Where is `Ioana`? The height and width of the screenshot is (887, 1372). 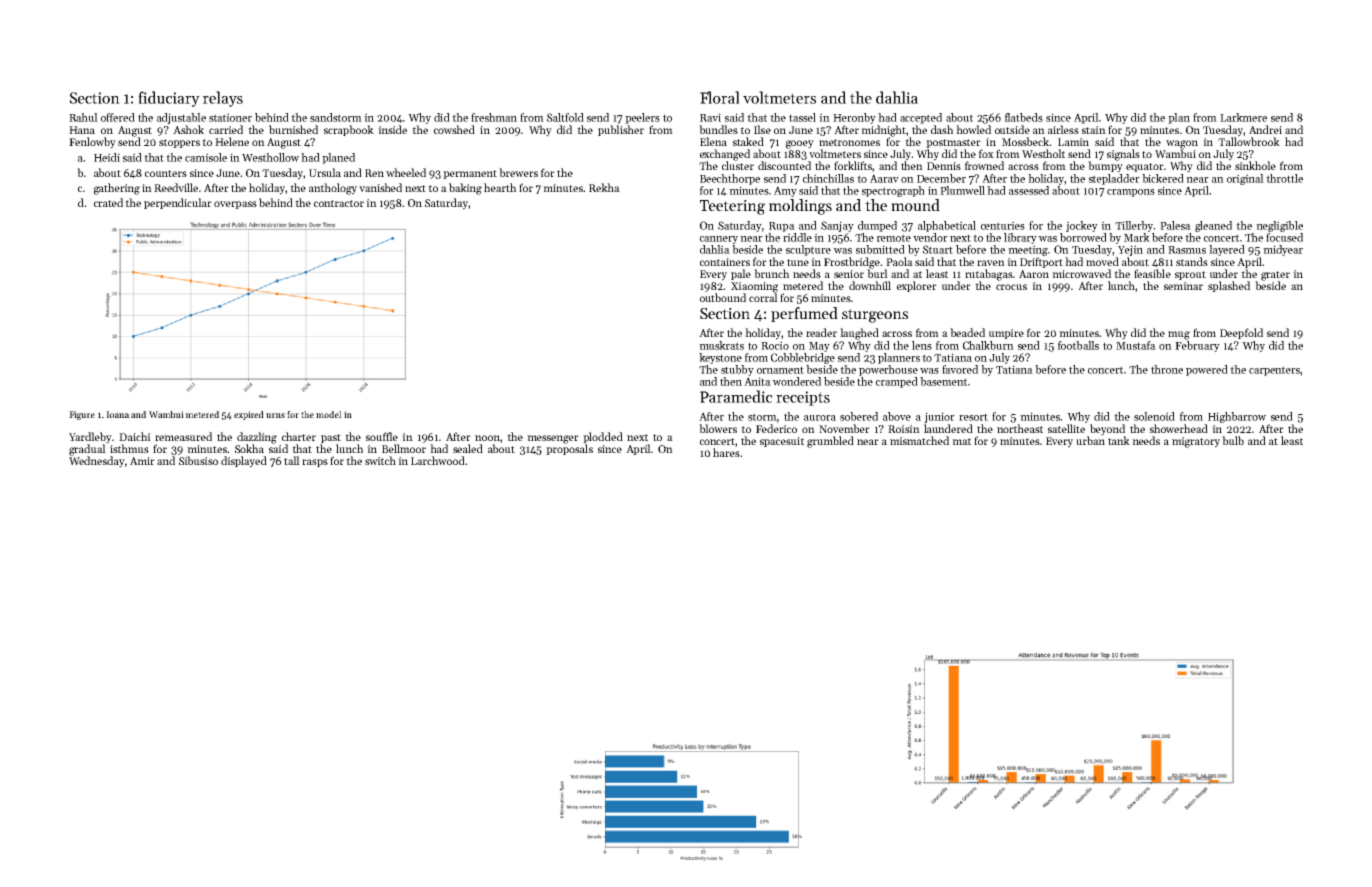 Ioana is located at coordinates (117, 414).
